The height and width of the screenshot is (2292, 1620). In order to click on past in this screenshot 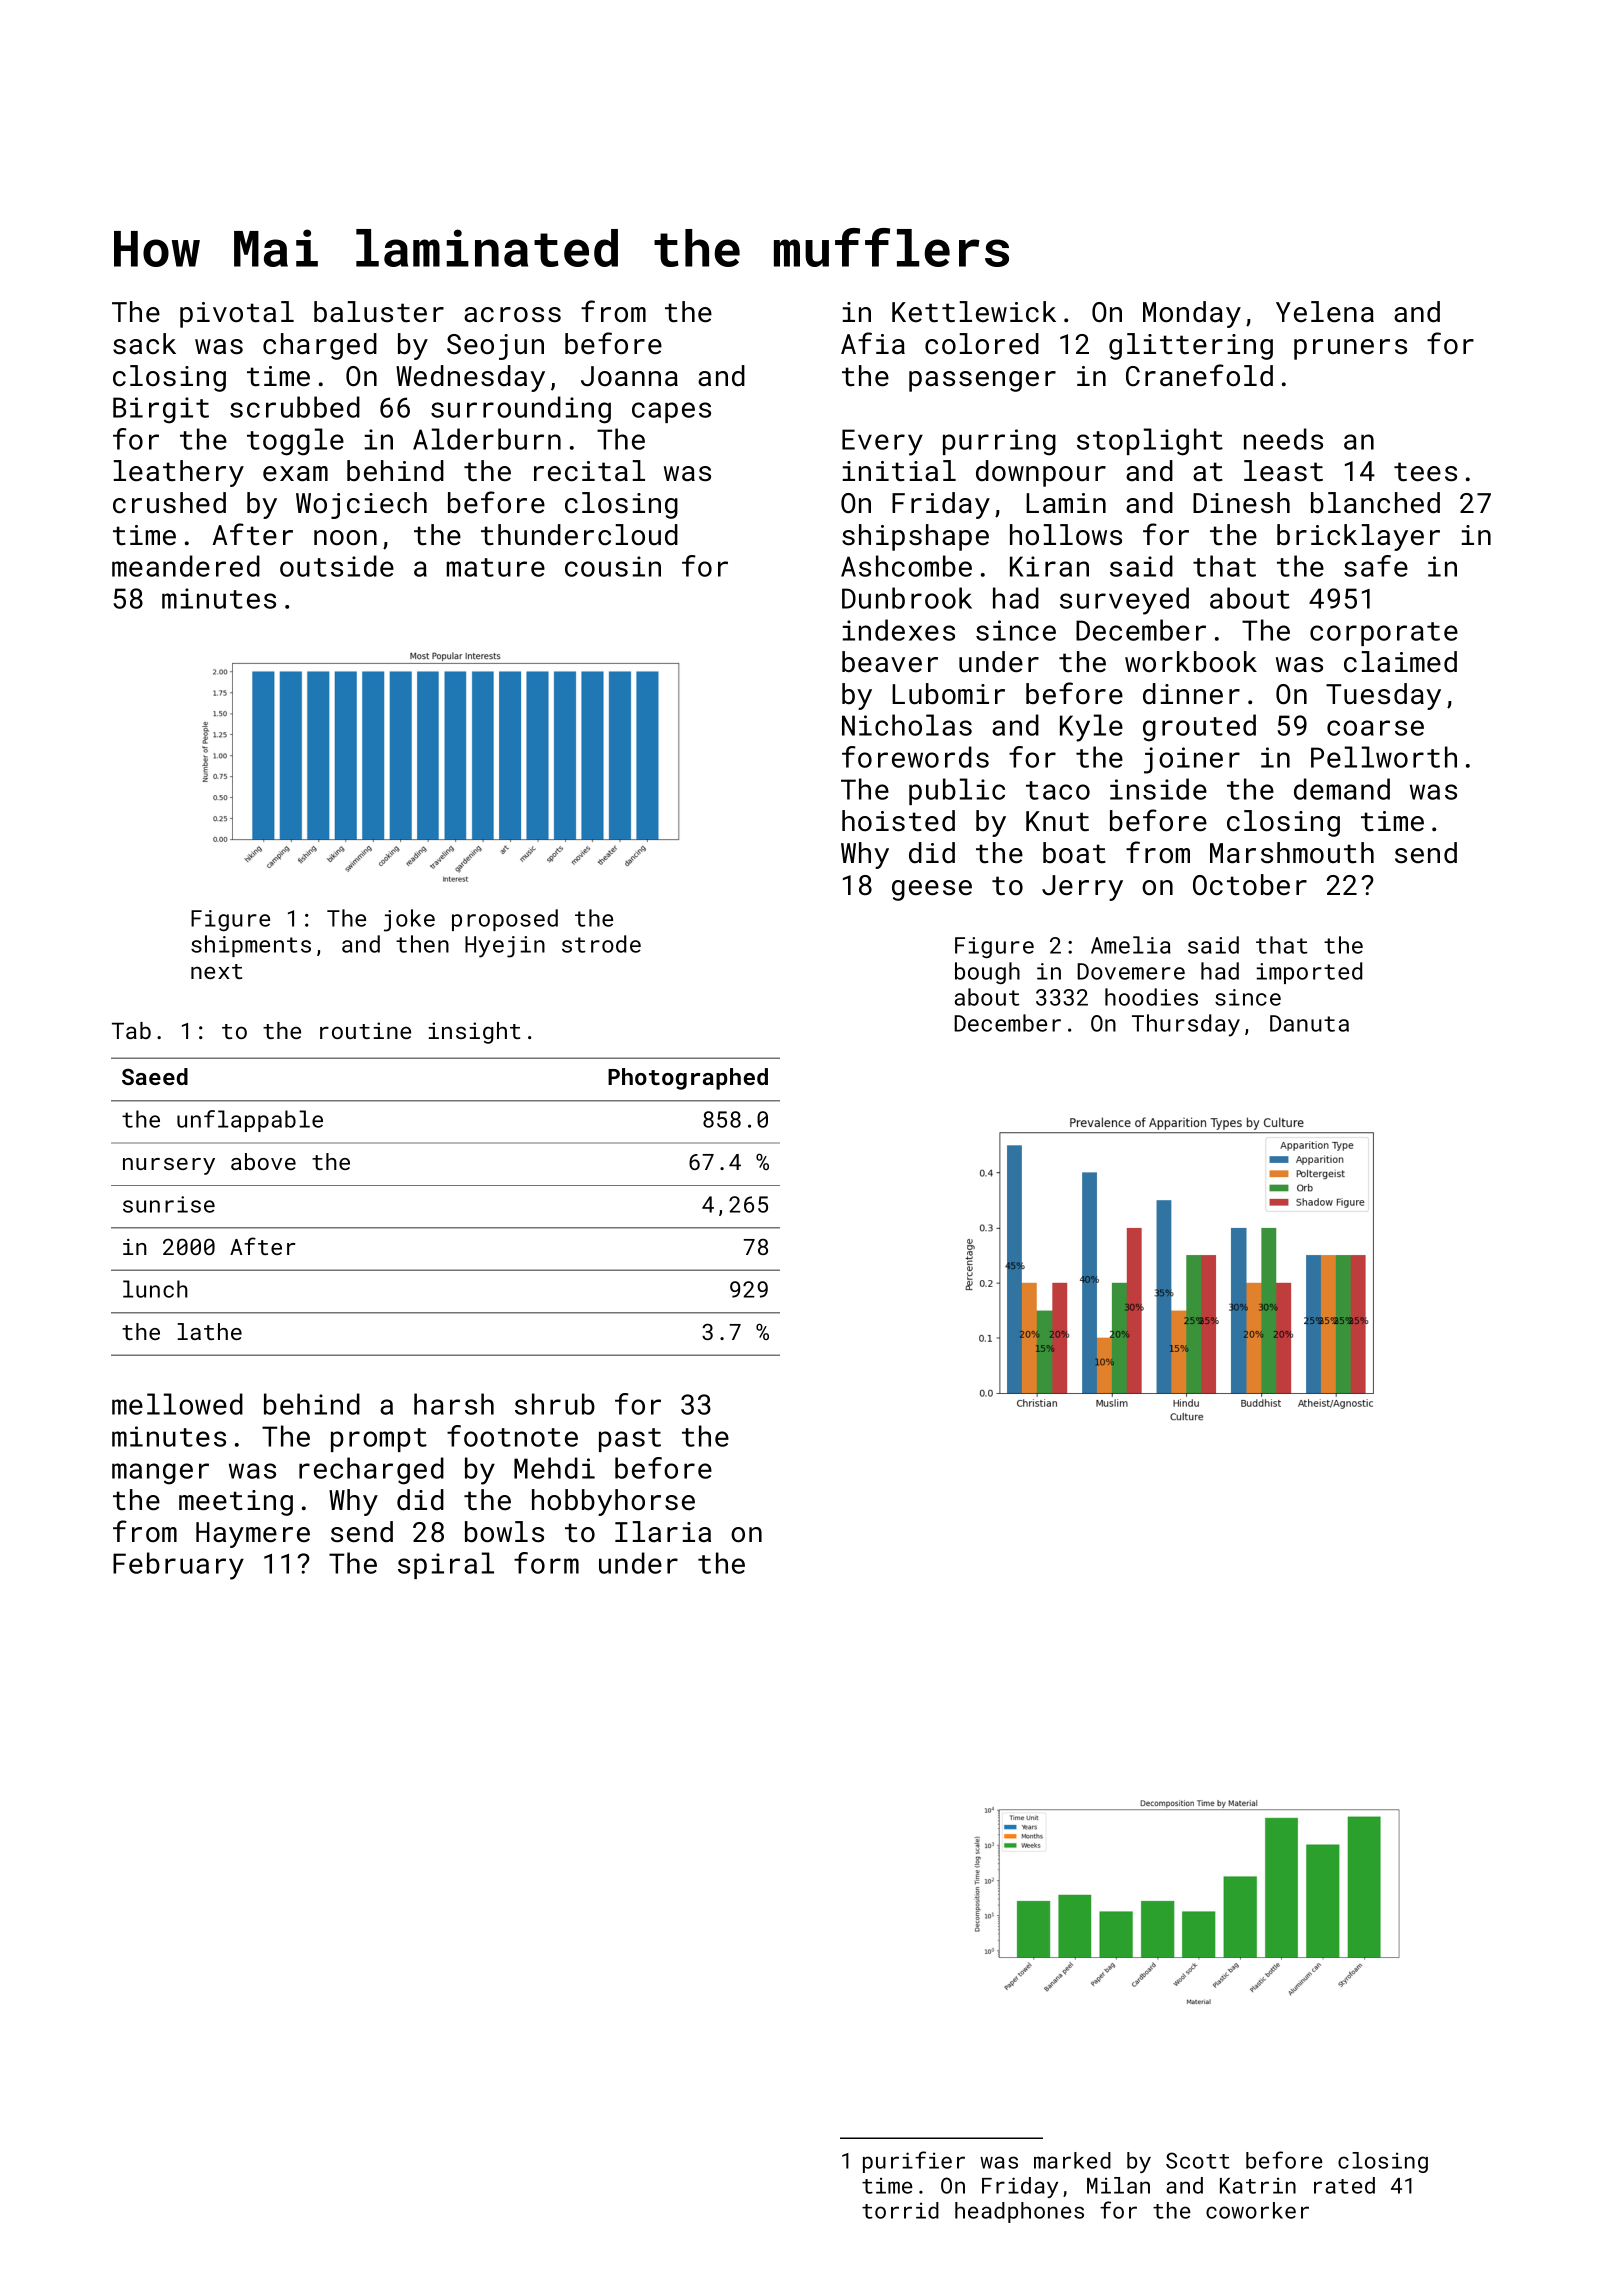, I will do `click(630, 1440)`.
